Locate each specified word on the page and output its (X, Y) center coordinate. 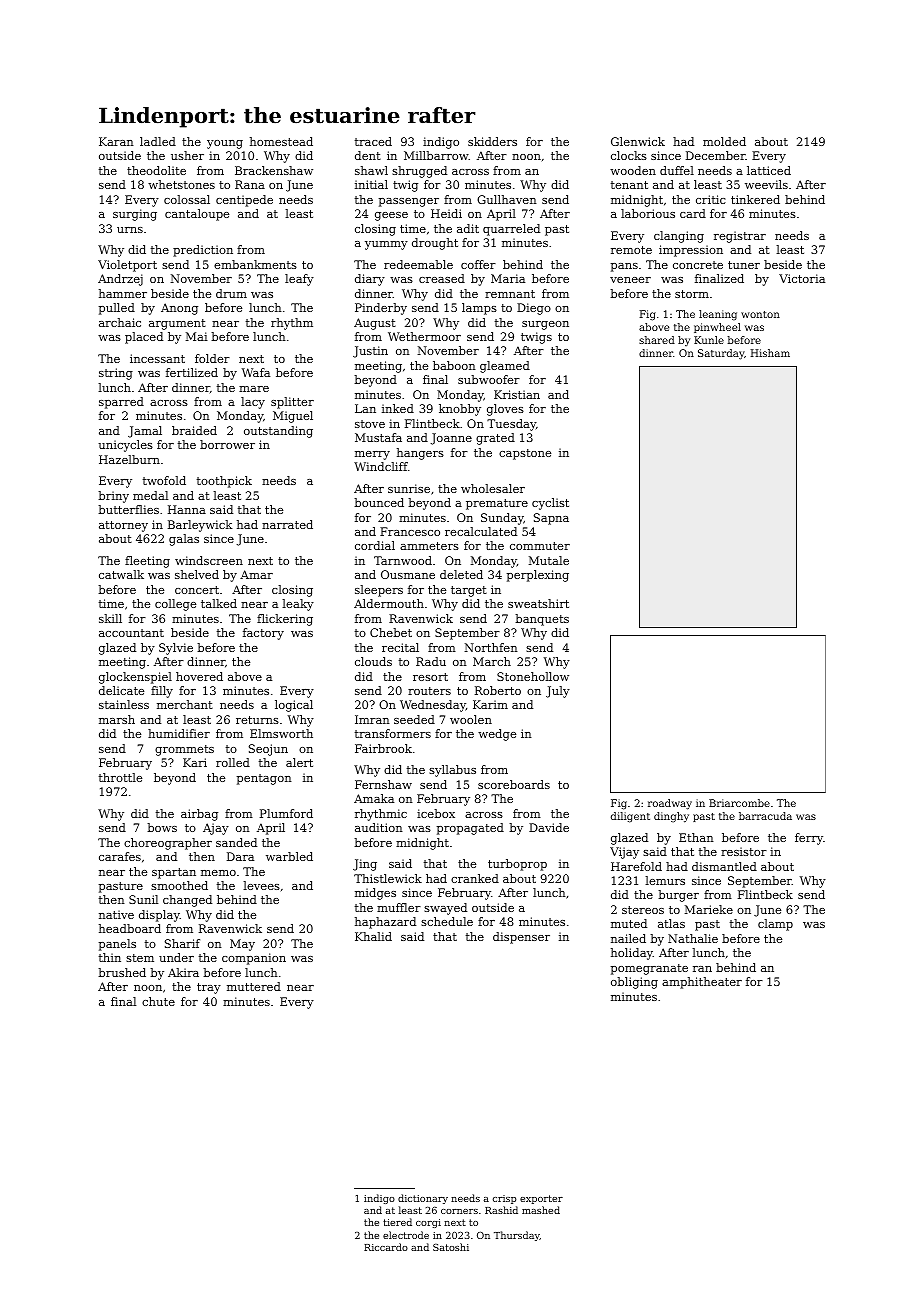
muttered (254, 986)
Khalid (373, 936)
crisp (504, 1199)
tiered (397, 1222)
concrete (698, 265)
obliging (634, 983)
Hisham (770, 353)
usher (187, 155)
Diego (534, 309)
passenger (409, 202)
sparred (121, 403)
